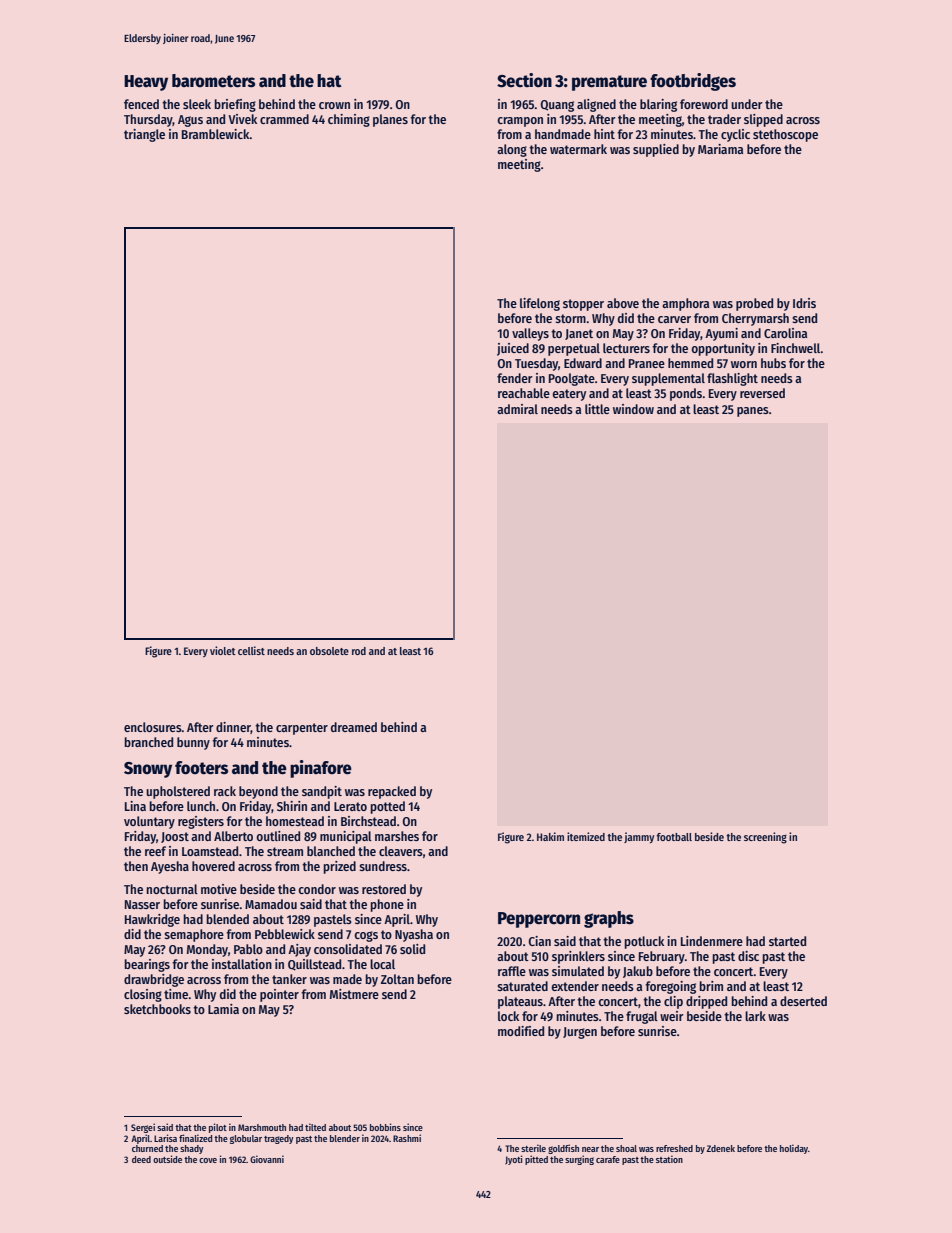 This screenshot has height=1233, width=952. I want to click on triangle, so click(144, 135).
